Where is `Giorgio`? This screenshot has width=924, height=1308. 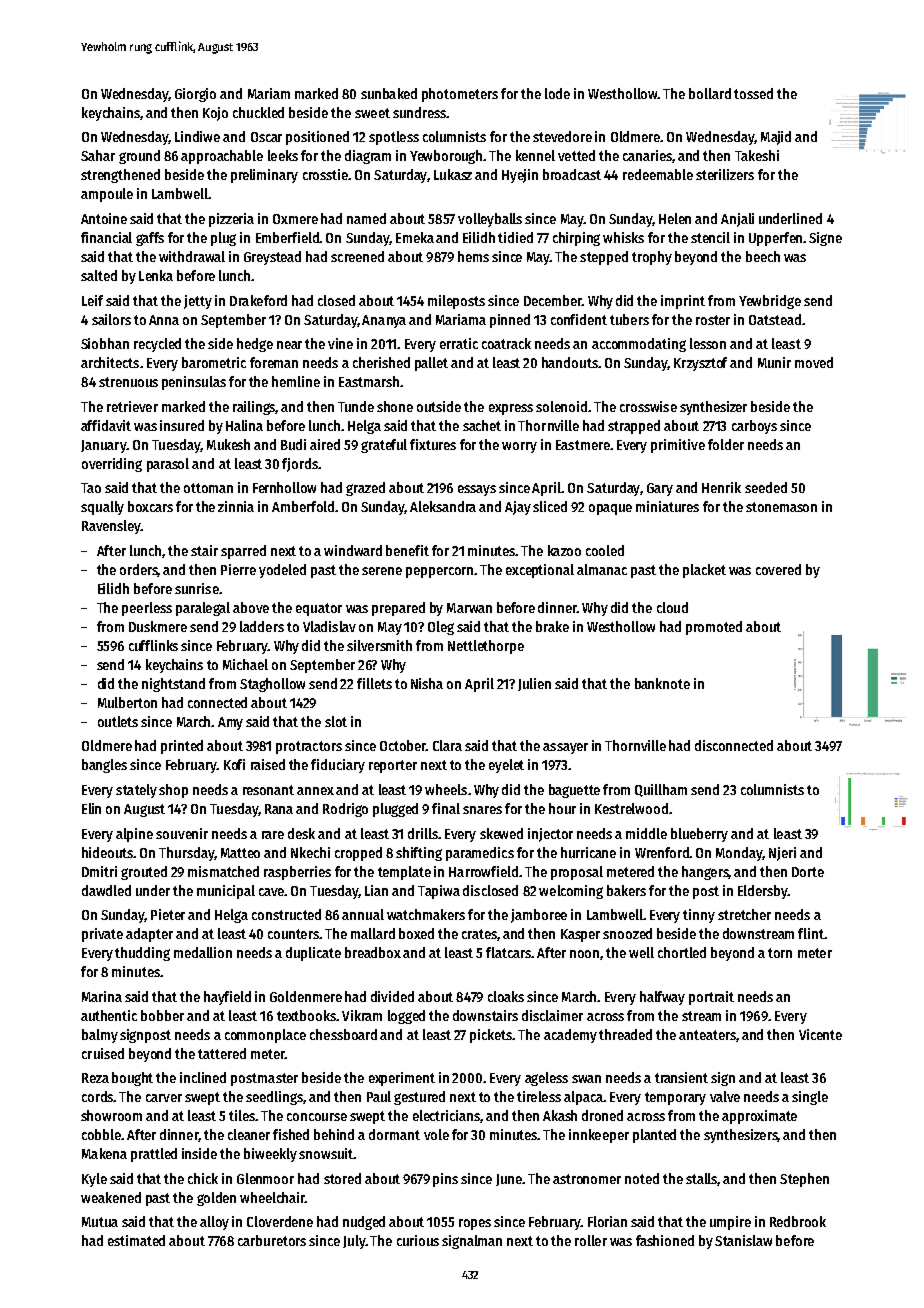
Giorgio is located at coordinates (195, 95).
